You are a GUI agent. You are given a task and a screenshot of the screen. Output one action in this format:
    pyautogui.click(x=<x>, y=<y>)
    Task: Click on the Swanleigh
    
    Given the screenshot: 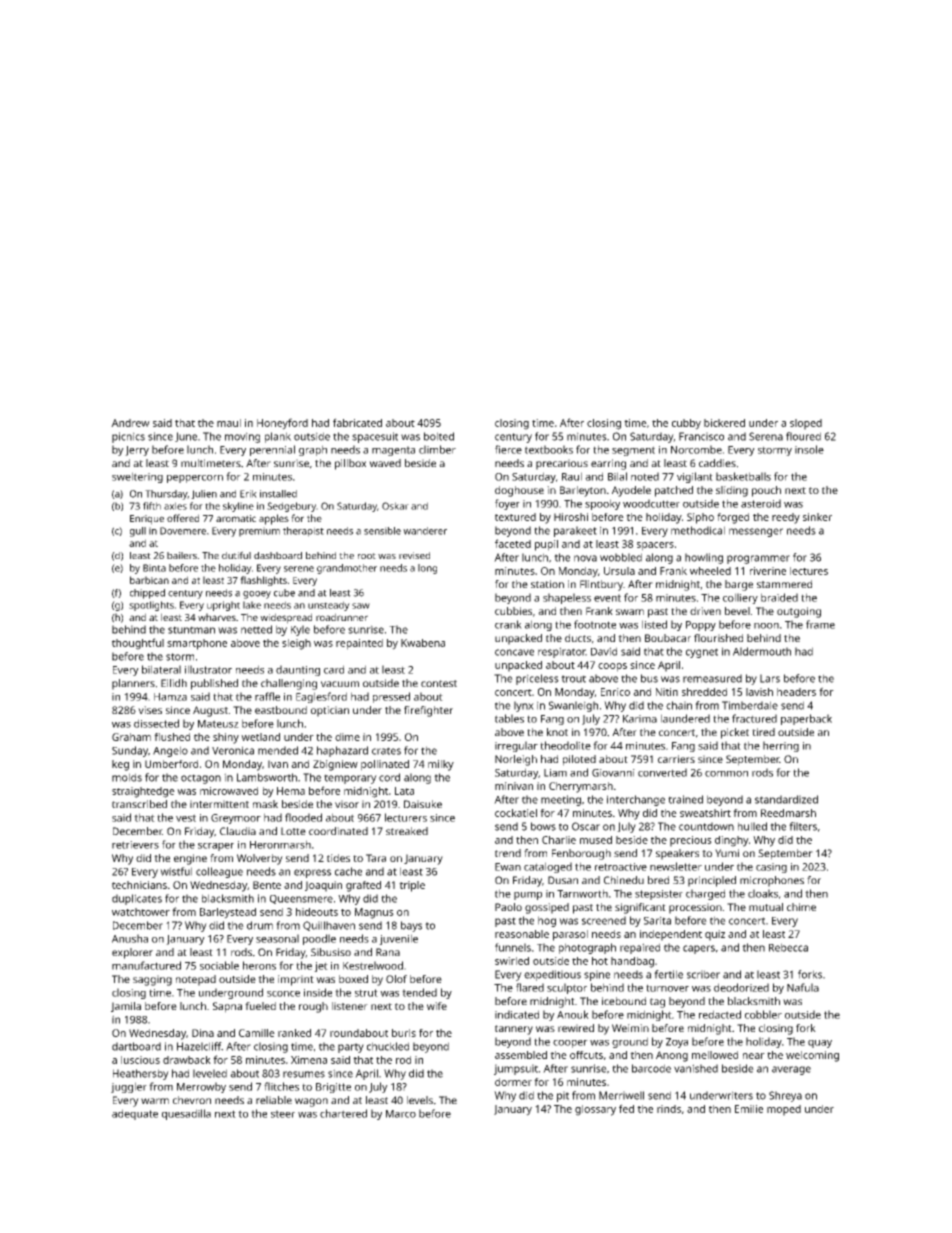 What is the action you would take?
    pyautogui.click(x=573, y=706)
